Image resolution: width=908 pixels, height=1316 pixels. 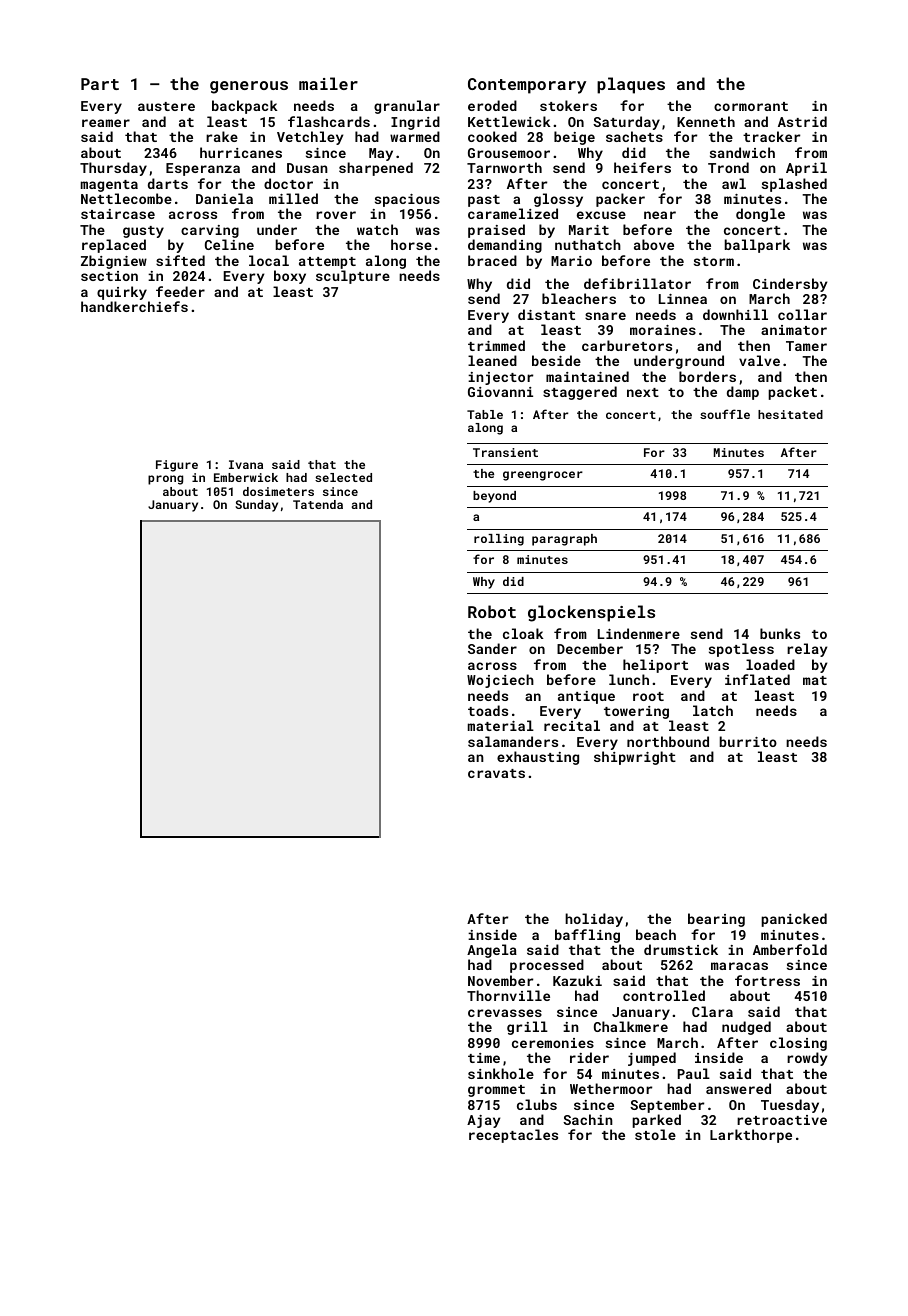 I want to click on splashed, so click(x=794, y=185).
